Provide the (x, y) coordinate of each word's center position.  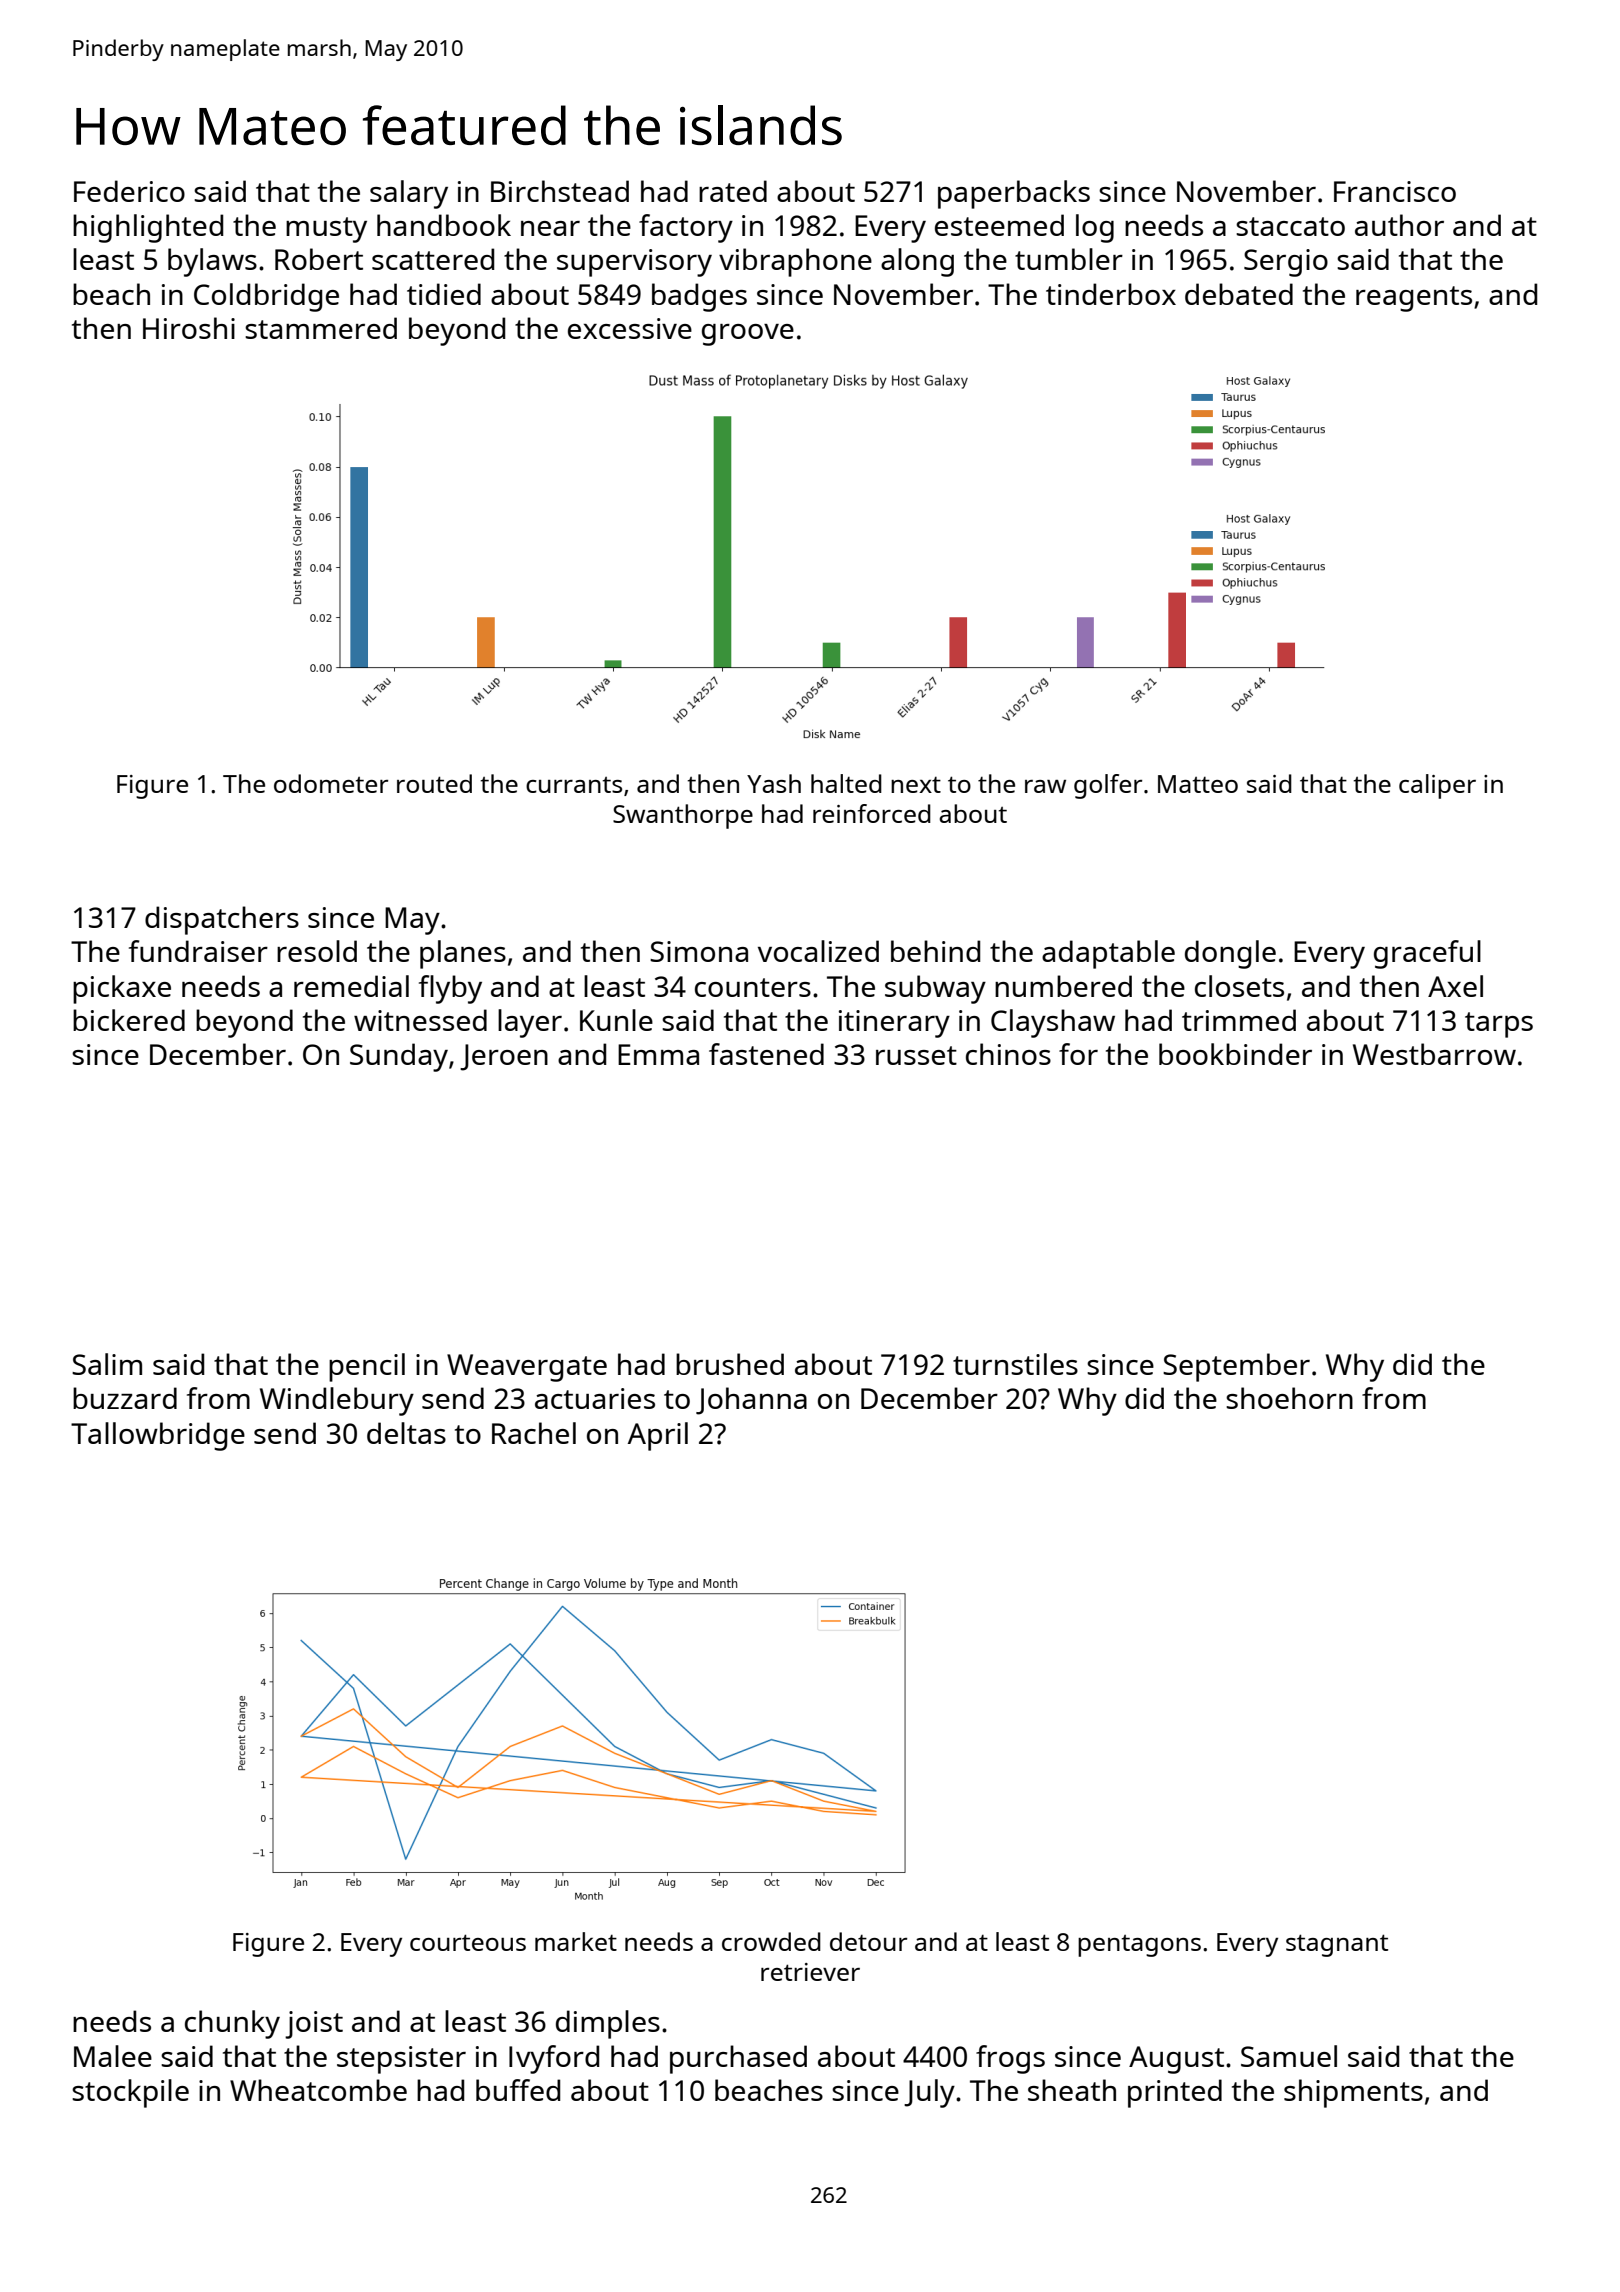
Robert (319, 259)
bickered (129, 1020)
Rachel (534, 1433)
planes (463, 954)
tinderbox (1111, 294)
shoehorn (1289, 1398)
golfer (1108, 786)
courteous (468, 1942)
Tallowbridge (158, 1436)
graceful (1427, 954)
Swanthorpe (683, 816)
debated (1239, 294)
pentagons (1139, 1946)
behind (935, 951)
